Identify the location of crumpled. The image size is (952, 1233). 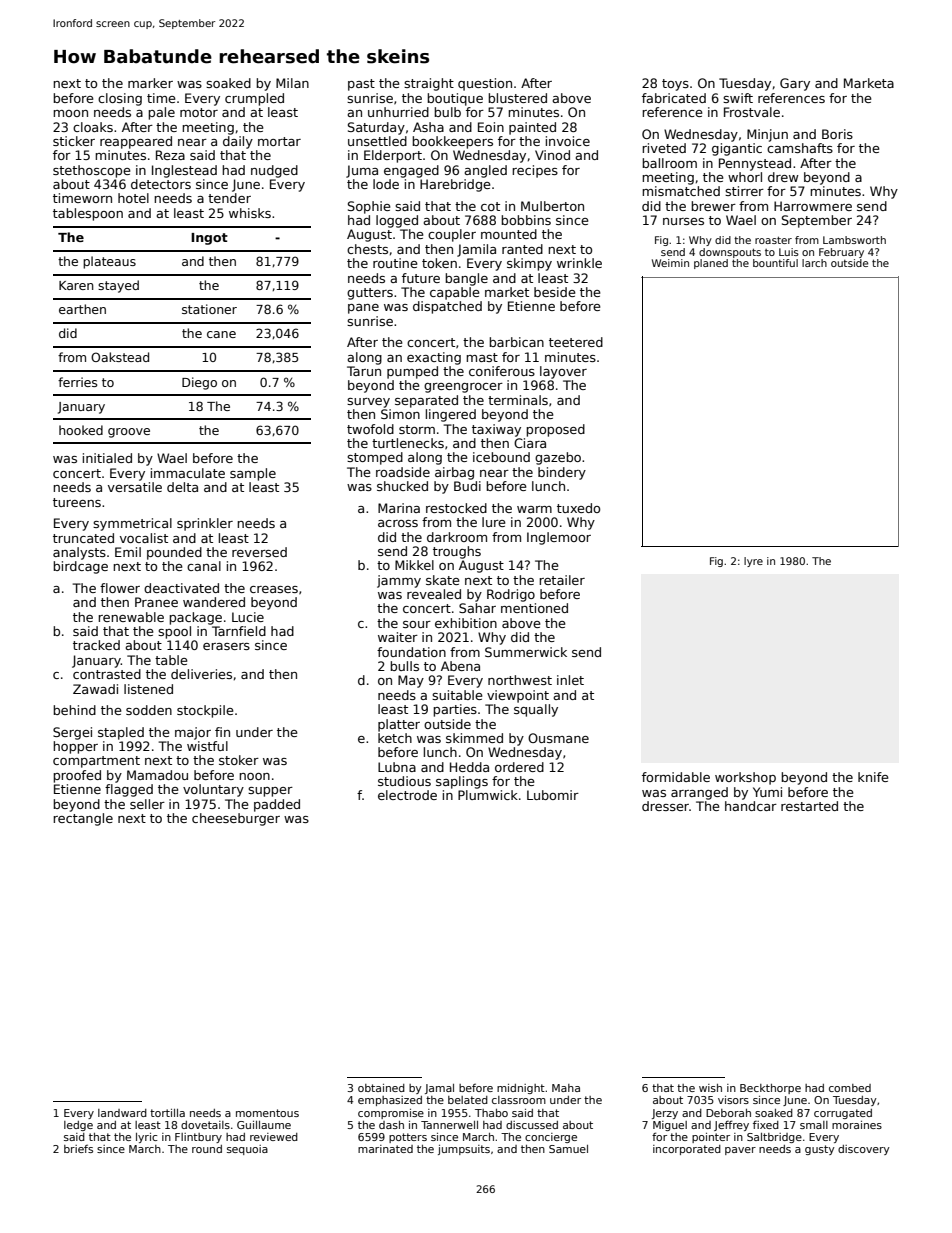
(254, 99).
